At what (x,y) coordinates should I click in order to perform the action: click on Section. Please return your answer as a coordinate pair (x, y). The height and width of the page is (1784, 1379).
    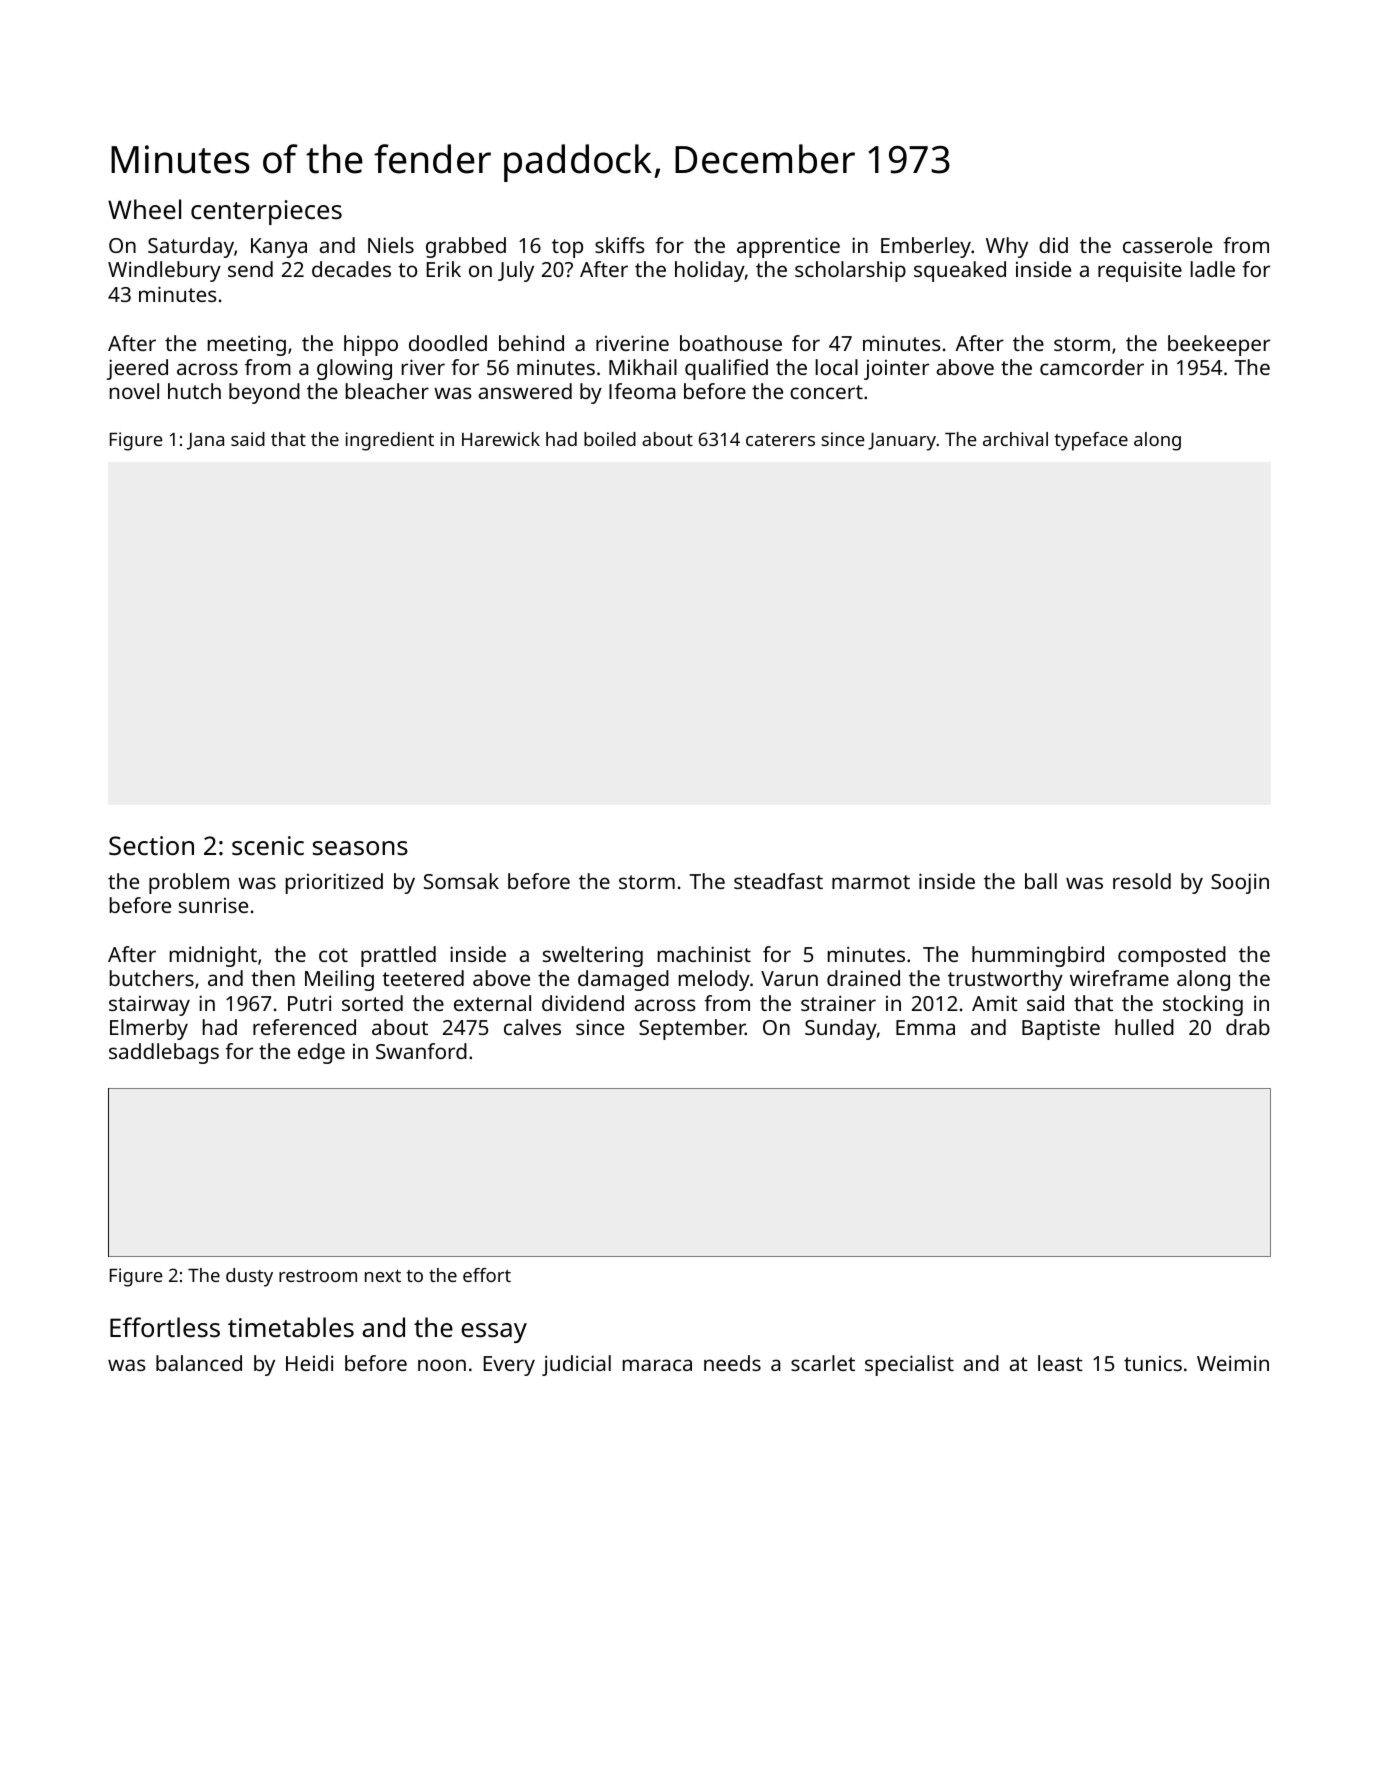
    Looking at the image, I should click on (151, 846).
